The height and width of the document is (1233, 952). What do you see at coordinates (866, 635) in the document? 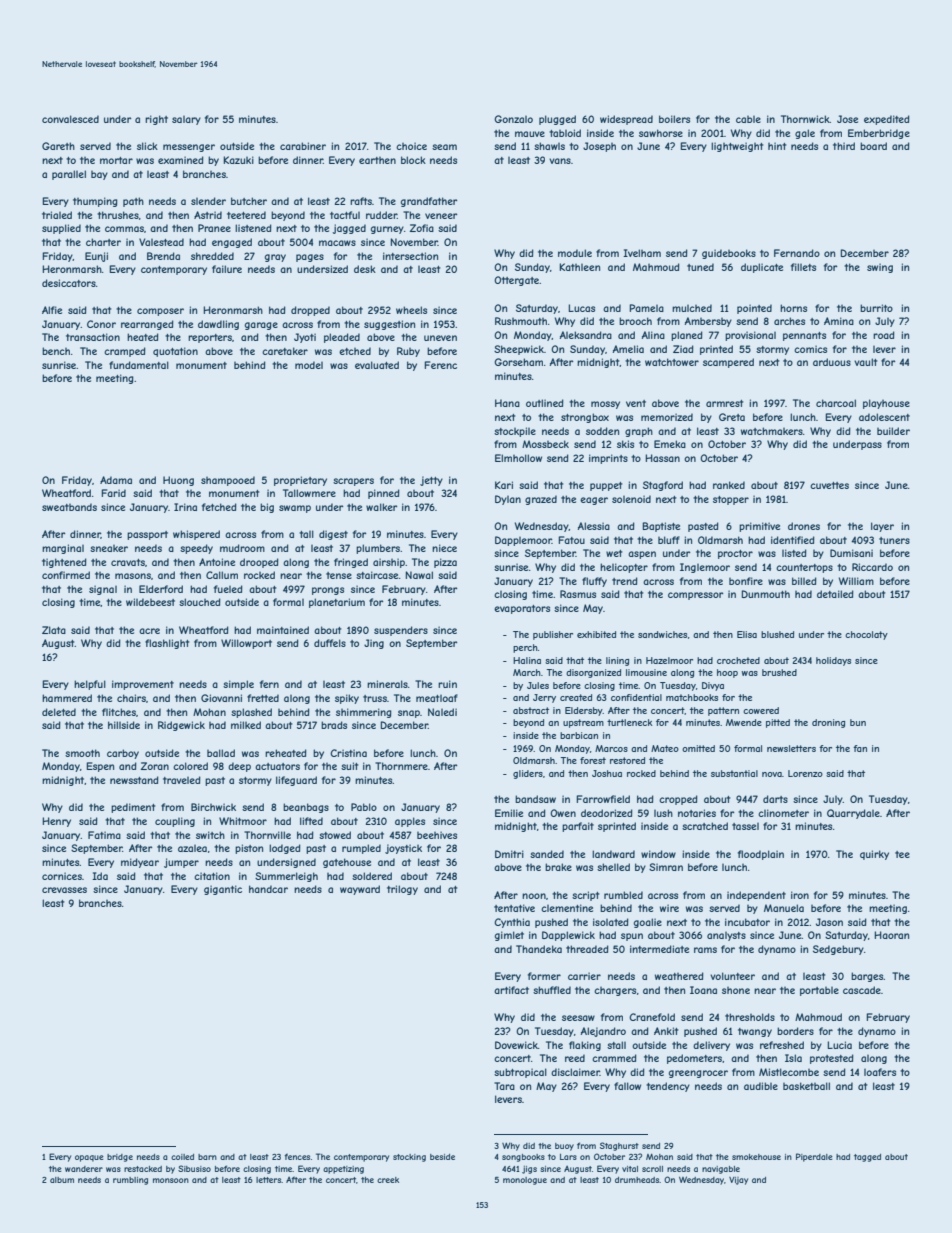
I see `chocolaty` at bounding box center [866, 635].
